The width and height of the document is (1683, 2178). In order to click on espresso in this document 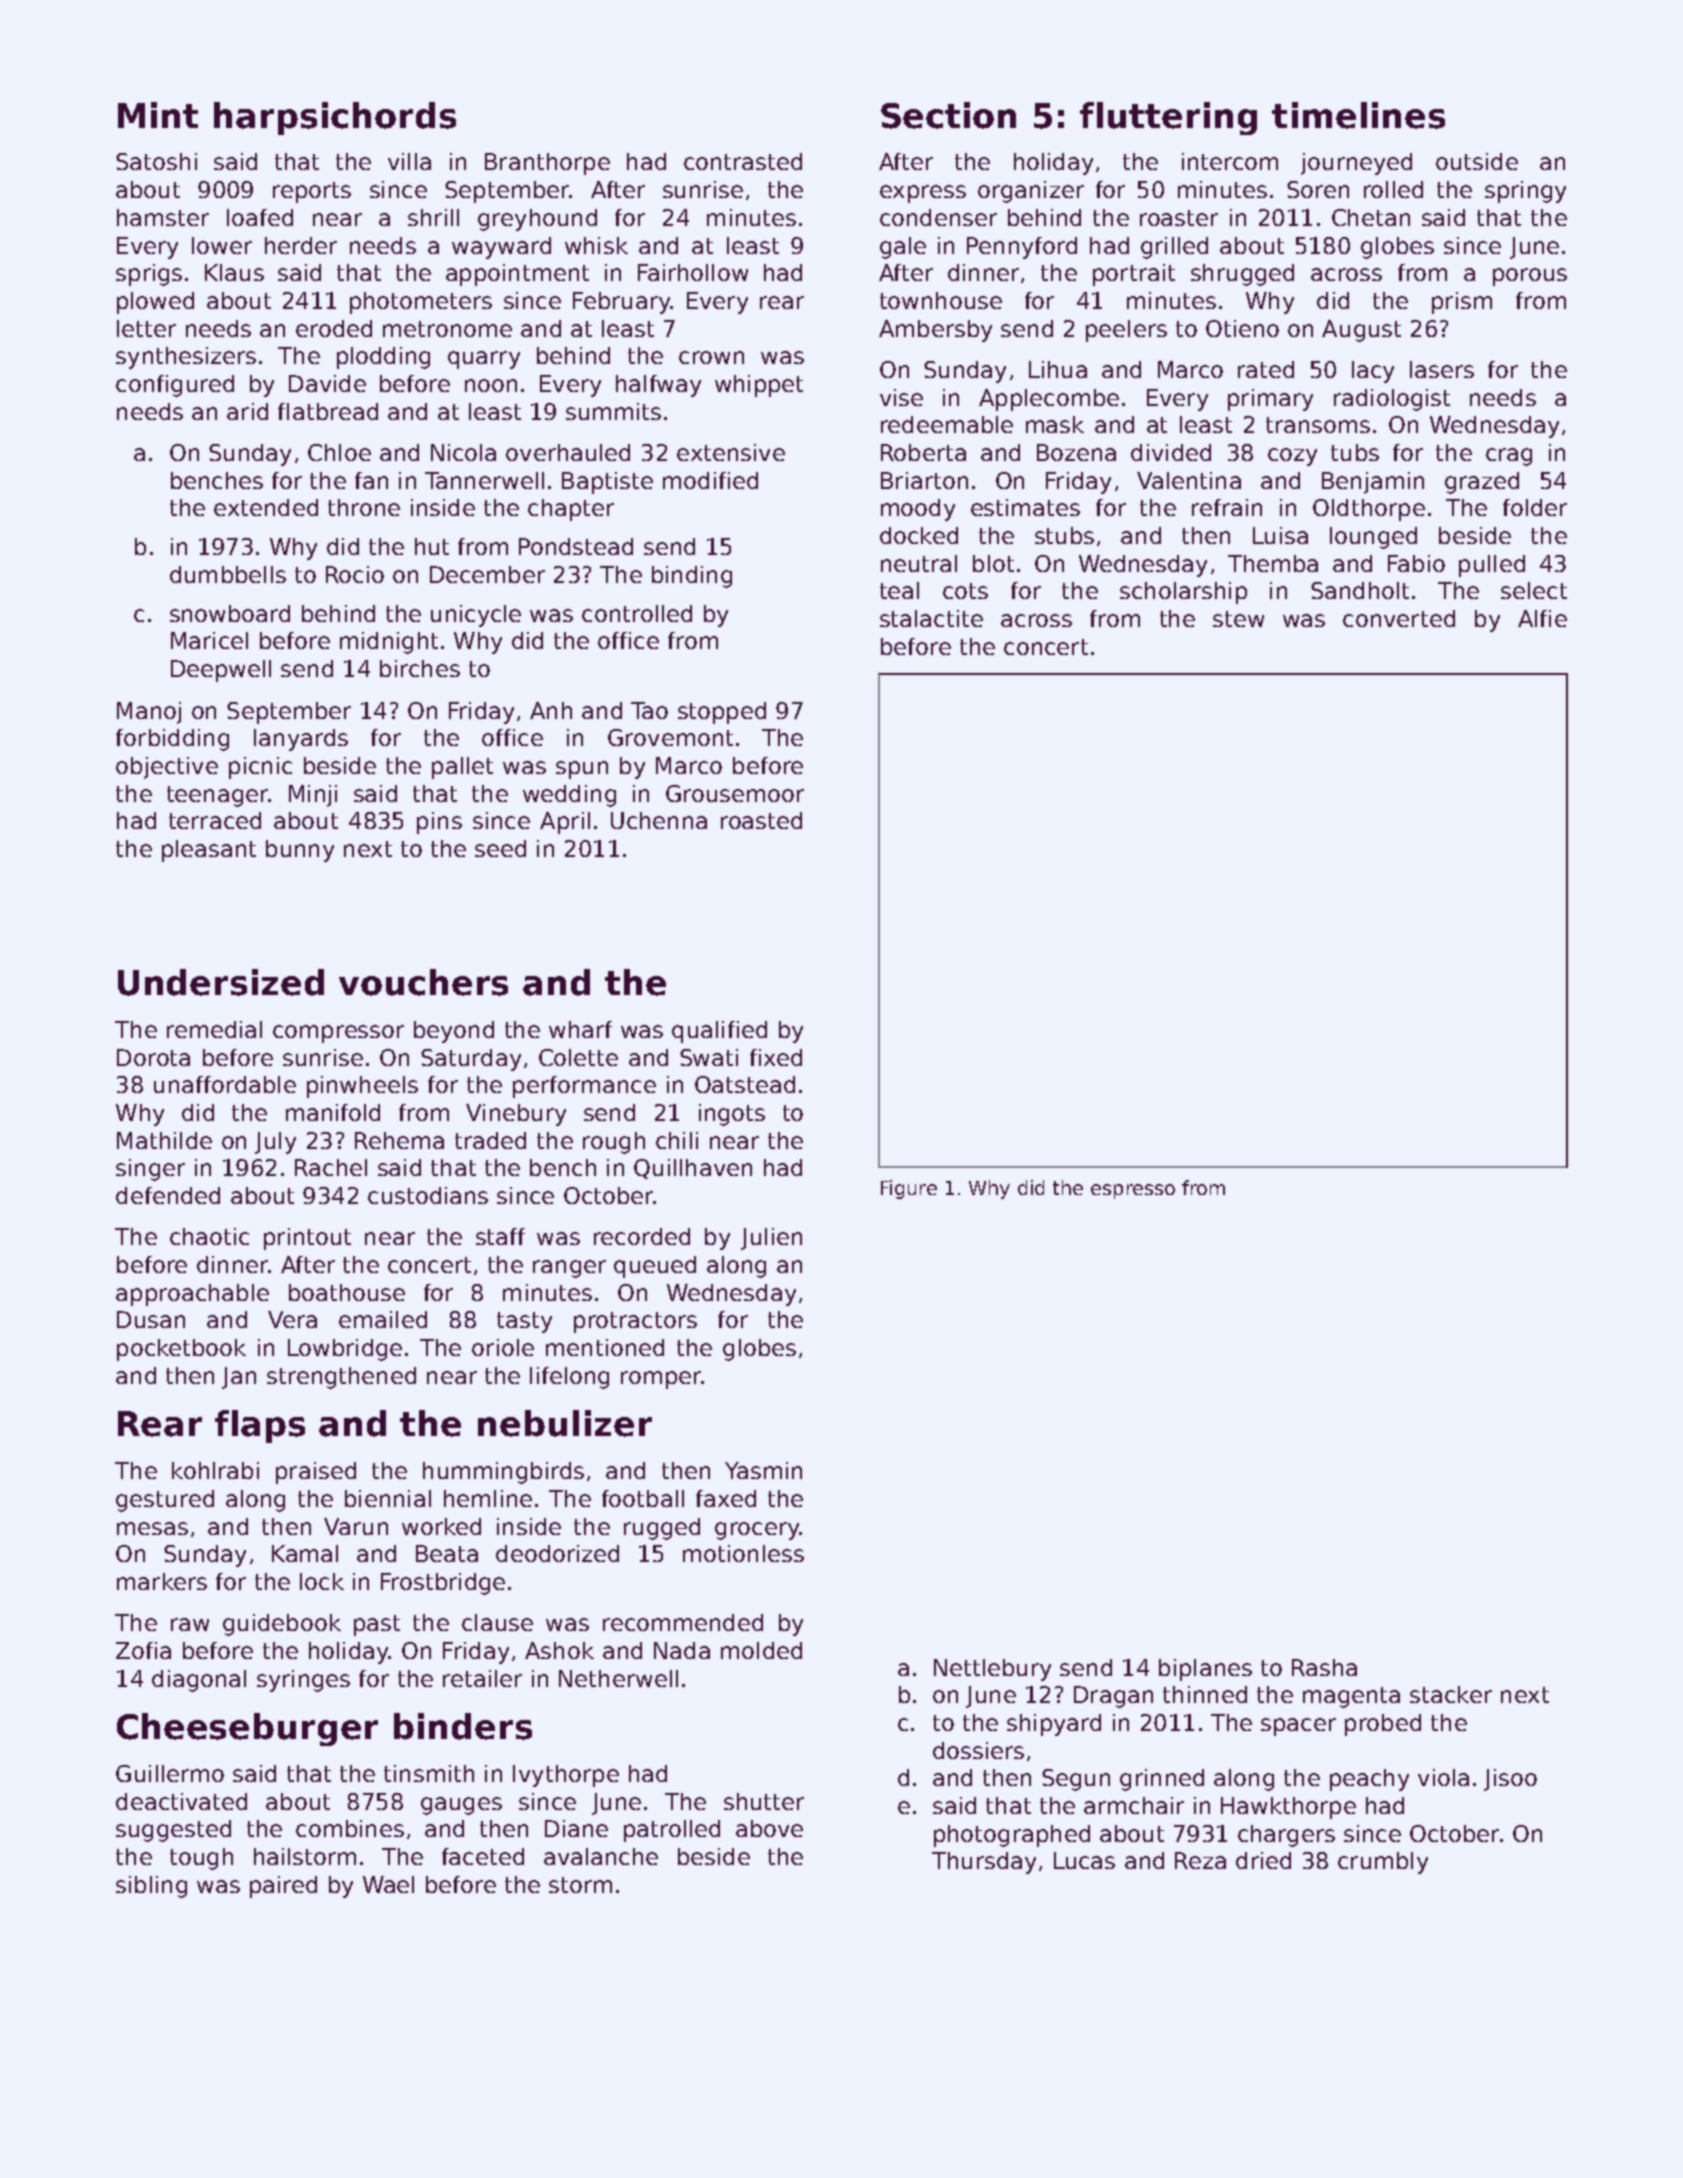, I will do `click(1133, 1191)`.
